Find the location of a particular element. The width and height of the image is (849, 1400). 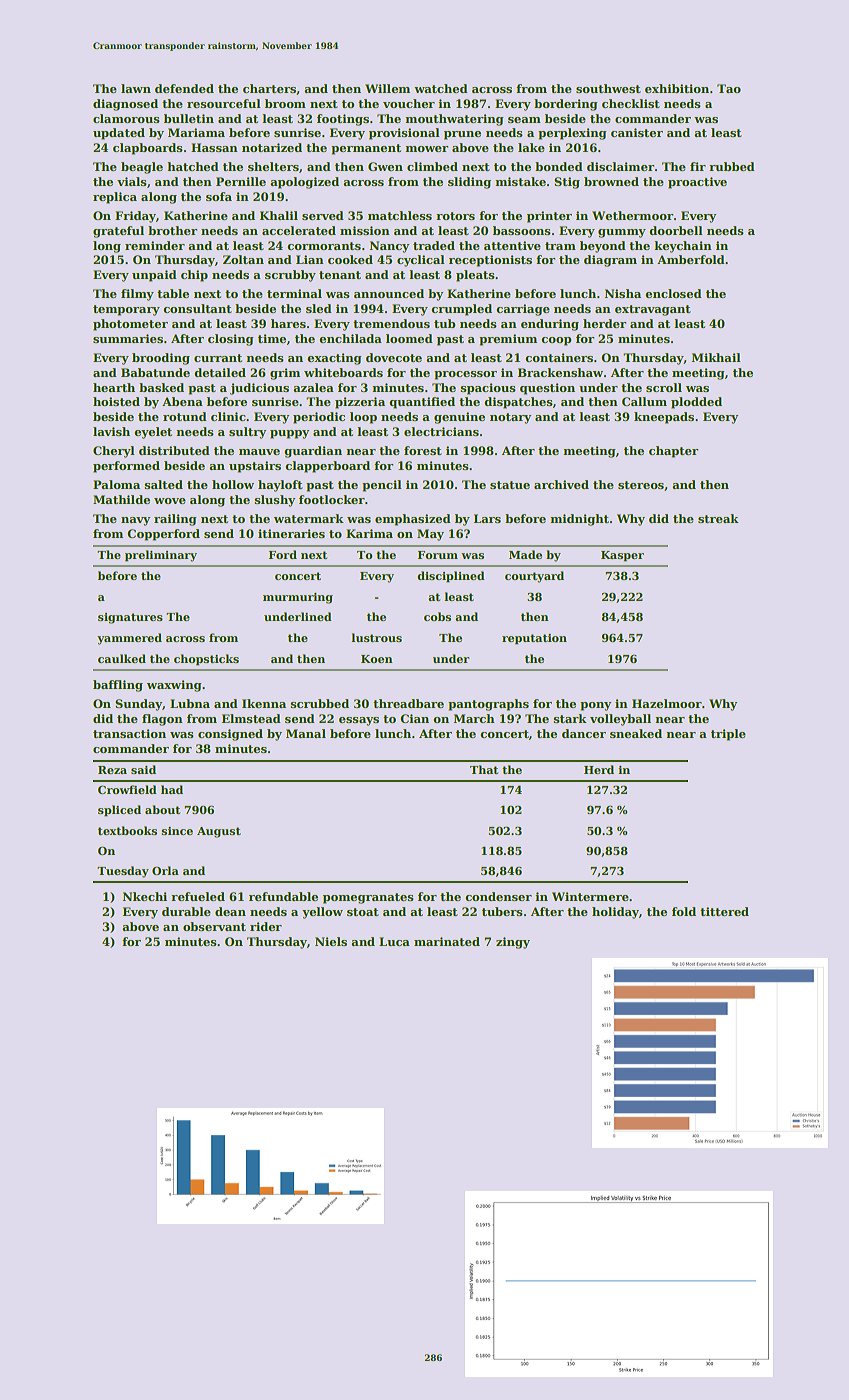

Mikhail is located at coordinates (716, 357).
